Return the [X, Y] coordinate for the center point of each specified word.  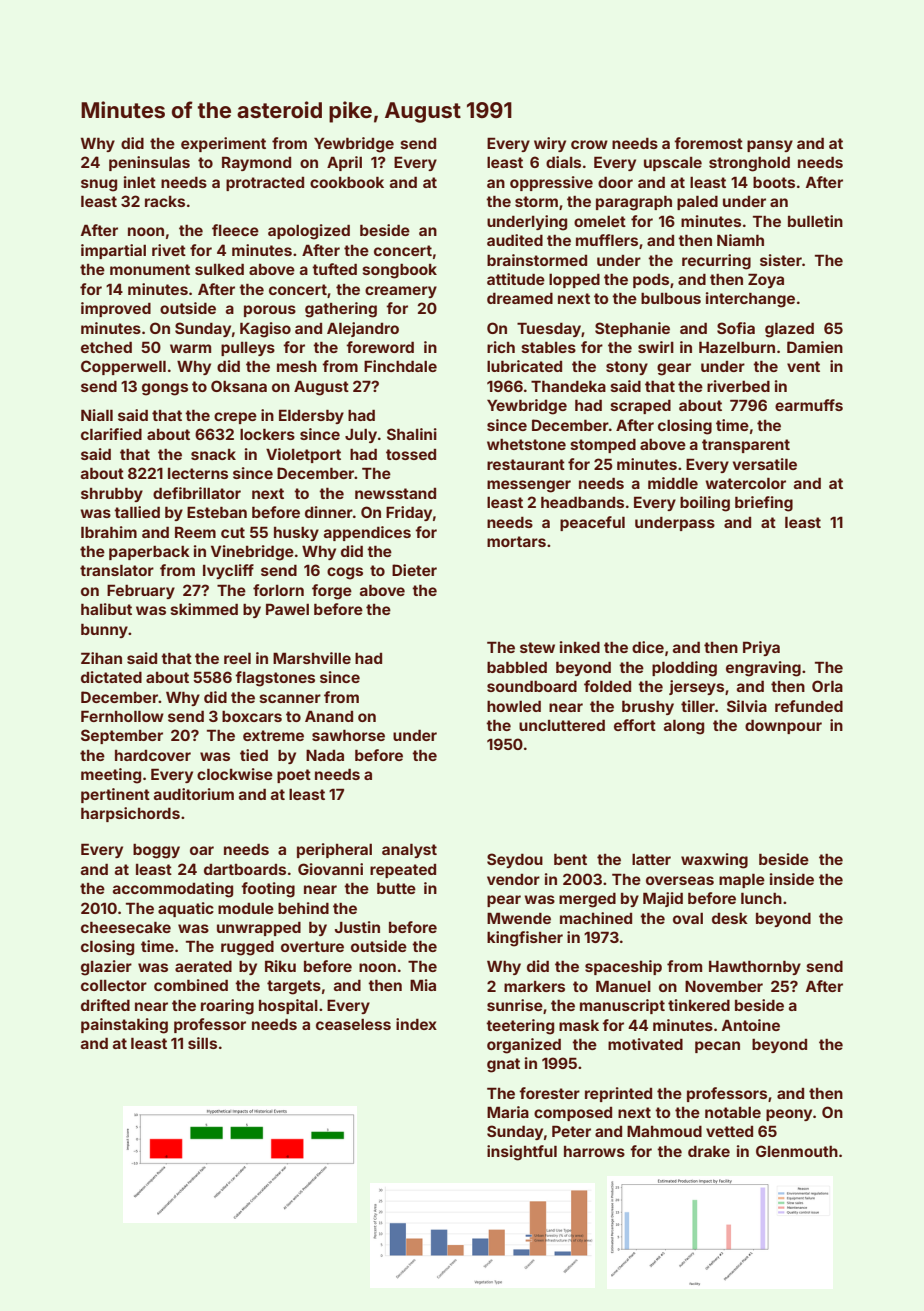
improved [116, 309]
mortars [516, 541]
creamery [401, 292]
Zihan [101, 658]
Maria [508, 1112]
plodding [684, 669]
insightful [522, 1153]
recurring [716, 262]
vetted [729, 1131]
